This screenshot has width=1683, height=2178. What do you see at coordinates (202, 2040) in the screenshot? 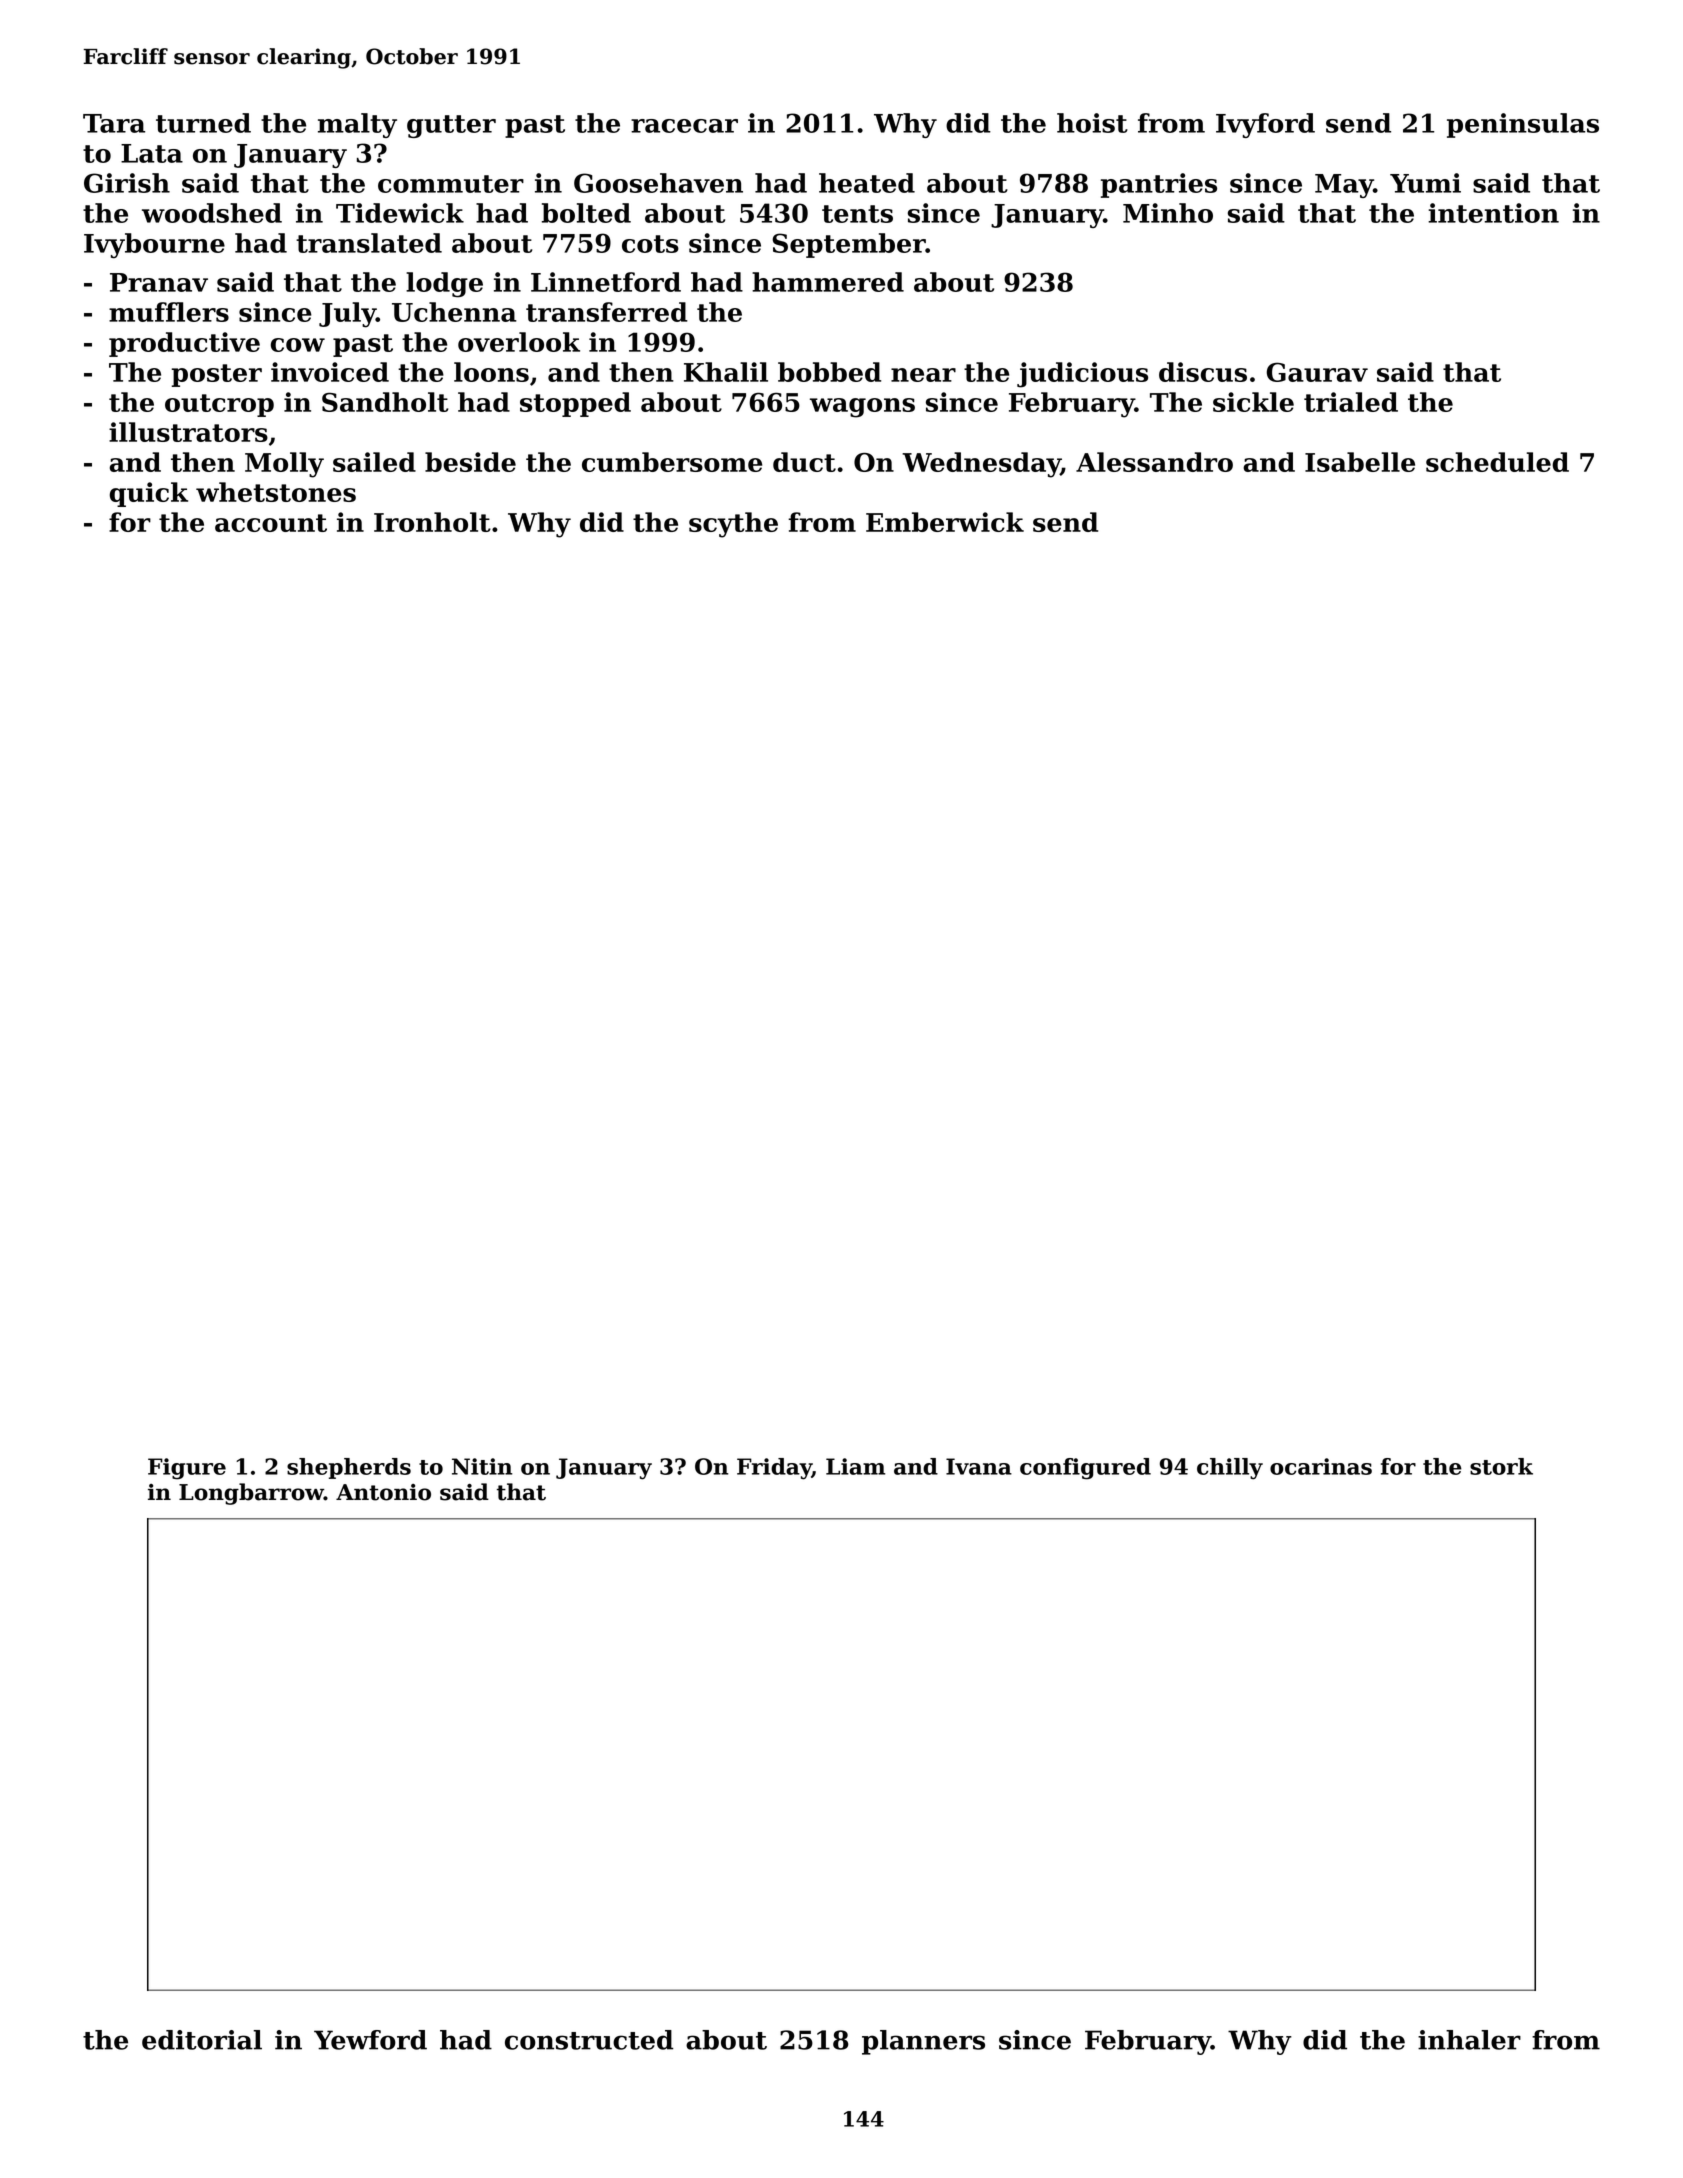
I see `editorial` at bounding box center [202, 2040].
